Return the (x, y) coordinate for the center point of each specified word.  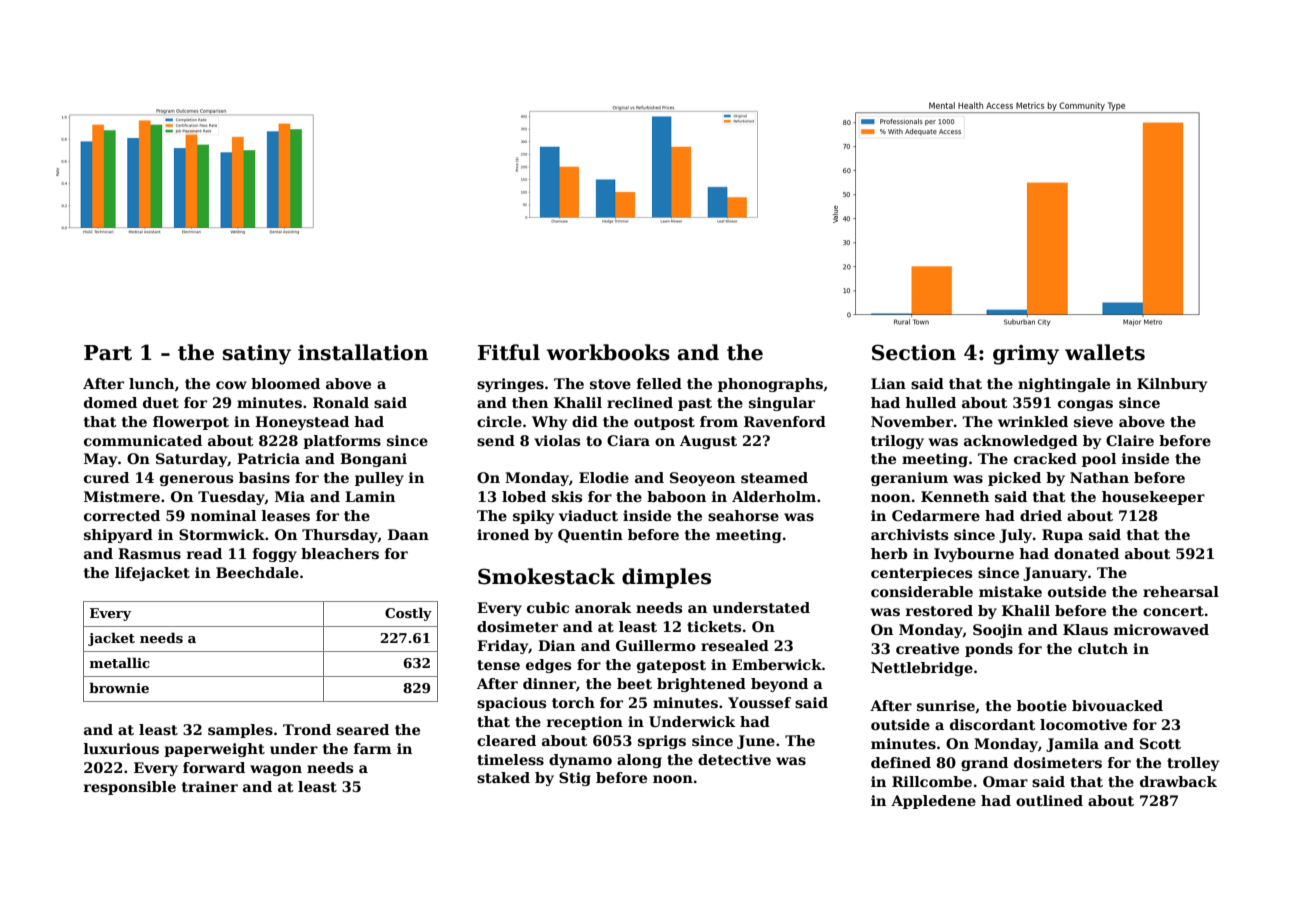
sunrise (946, 705)
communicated (143, 440)
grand (984, 764)
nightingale (1064, 385)
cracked (1045, 458)
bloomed (285, 383)
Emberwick (777, 664)
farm (373, 748)
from (719, 421)
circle (499, 421)
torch (573, 702)
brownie (119, 687)
